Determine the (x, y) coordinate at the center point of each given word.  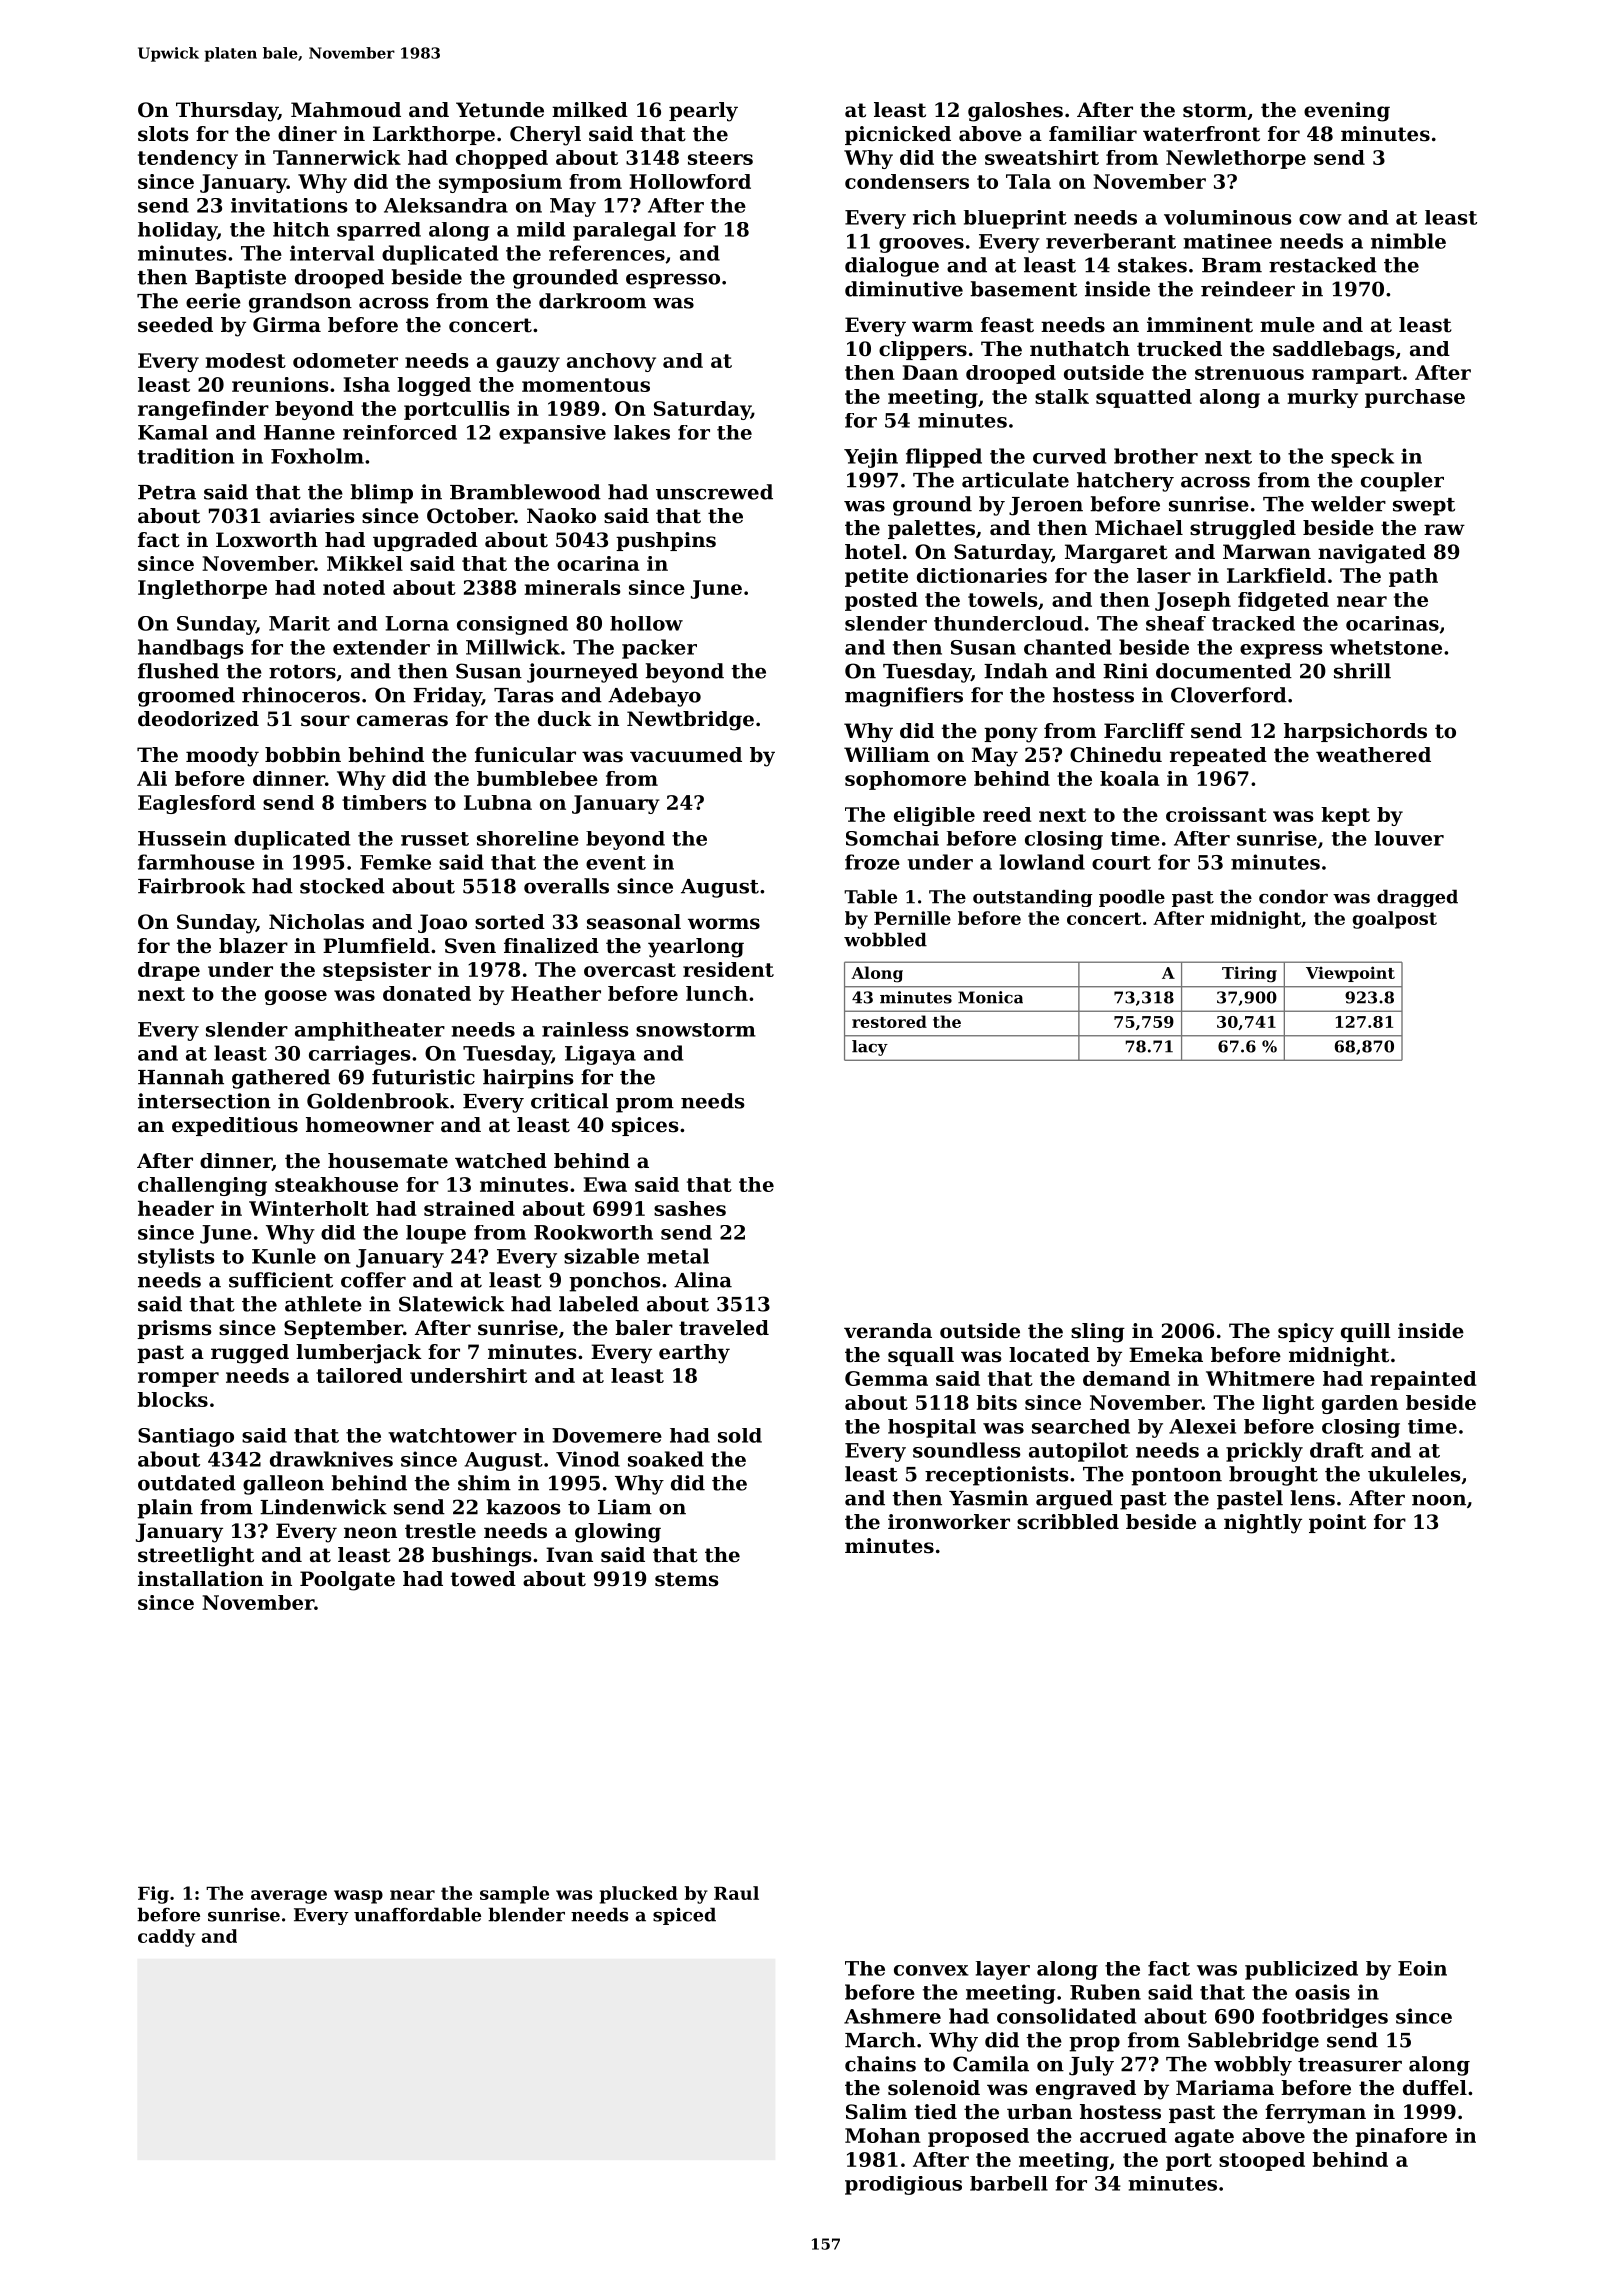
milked (590, 110)
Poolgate (347, 1581)
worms (724, 924)
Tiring (1249, 974)
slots (163, 134)
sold (740, 1435)
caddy (166, 1938)
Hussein (182, 838)
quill (1366, 1332)
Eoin (1422, 1968)
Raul (736, 1893)
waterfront (1201, 134)
